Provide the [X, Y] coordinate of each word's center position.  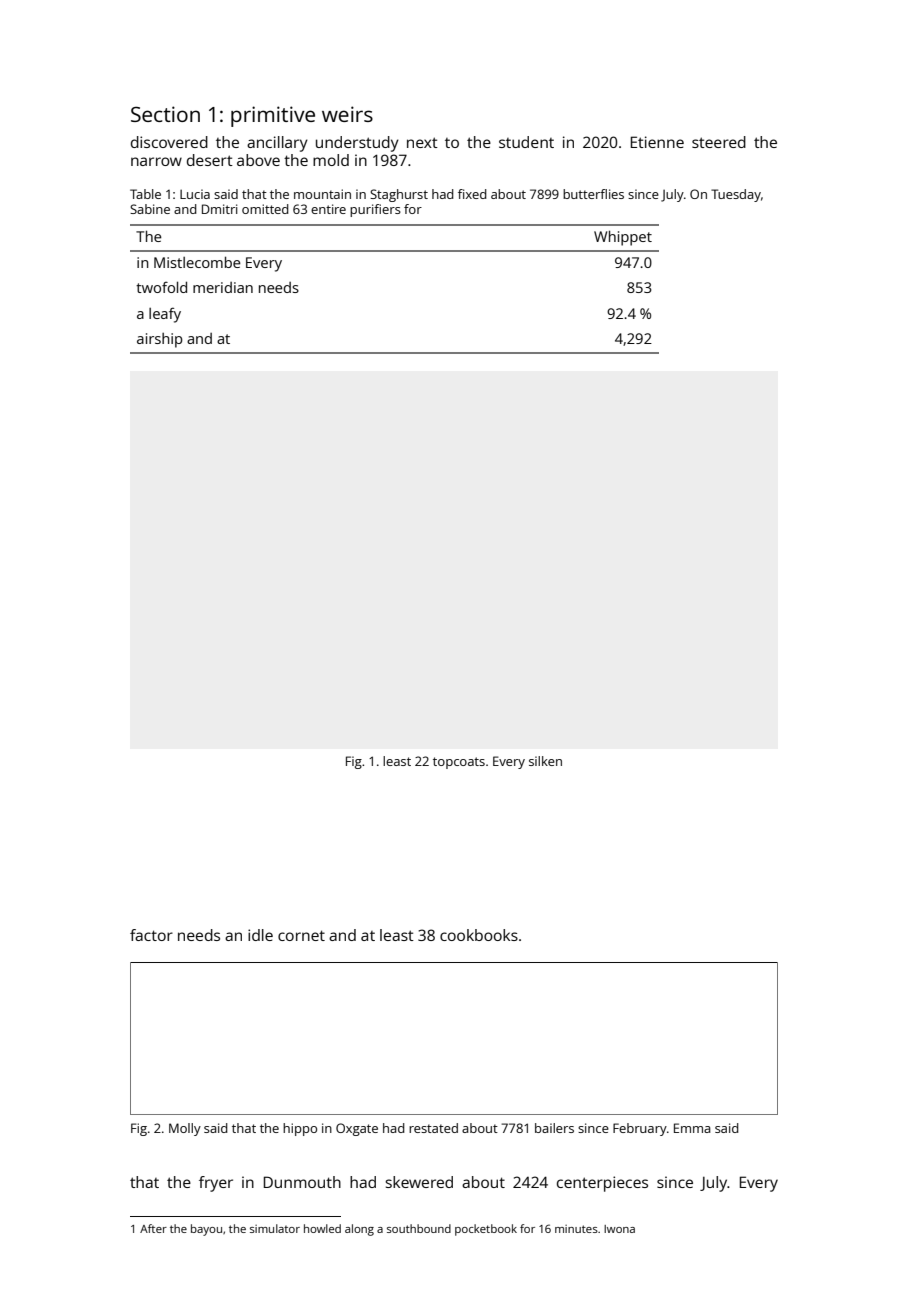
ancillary [277, 144]
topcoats [459, 763]
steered [719, 142]
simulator [275, 1228]
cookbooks [479, 935]
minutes [576, 1229]
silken [545, 761]
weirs [347, 114]
